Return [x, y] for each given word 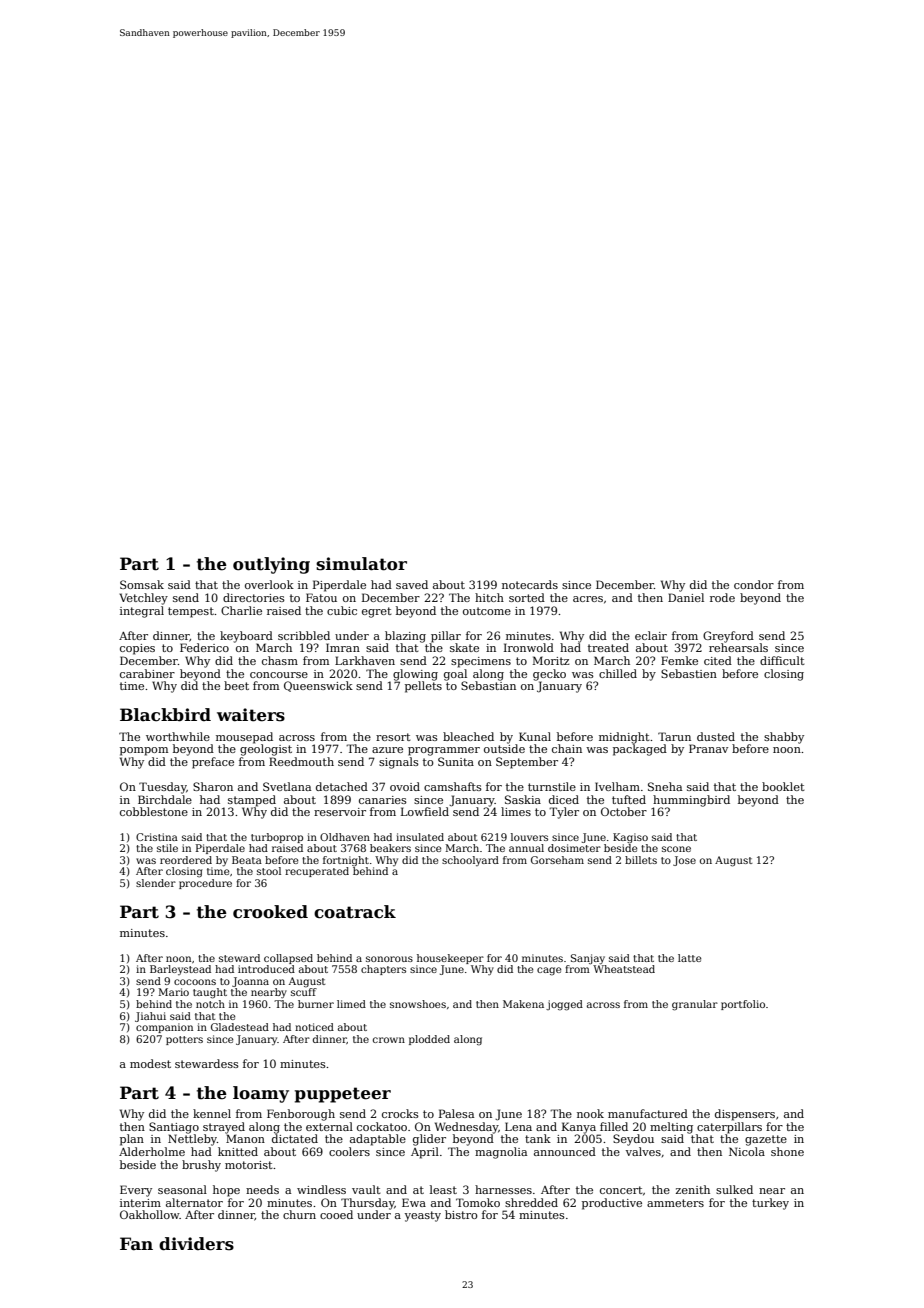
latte [689, 958]
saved [412, 584]
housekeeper [450, 959]
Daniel [686, 597]
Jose [684, 861]
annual [526, 848]
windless [321, 1189]
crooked [270, 912]
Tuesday [162, 788]
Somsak [142, 584]
